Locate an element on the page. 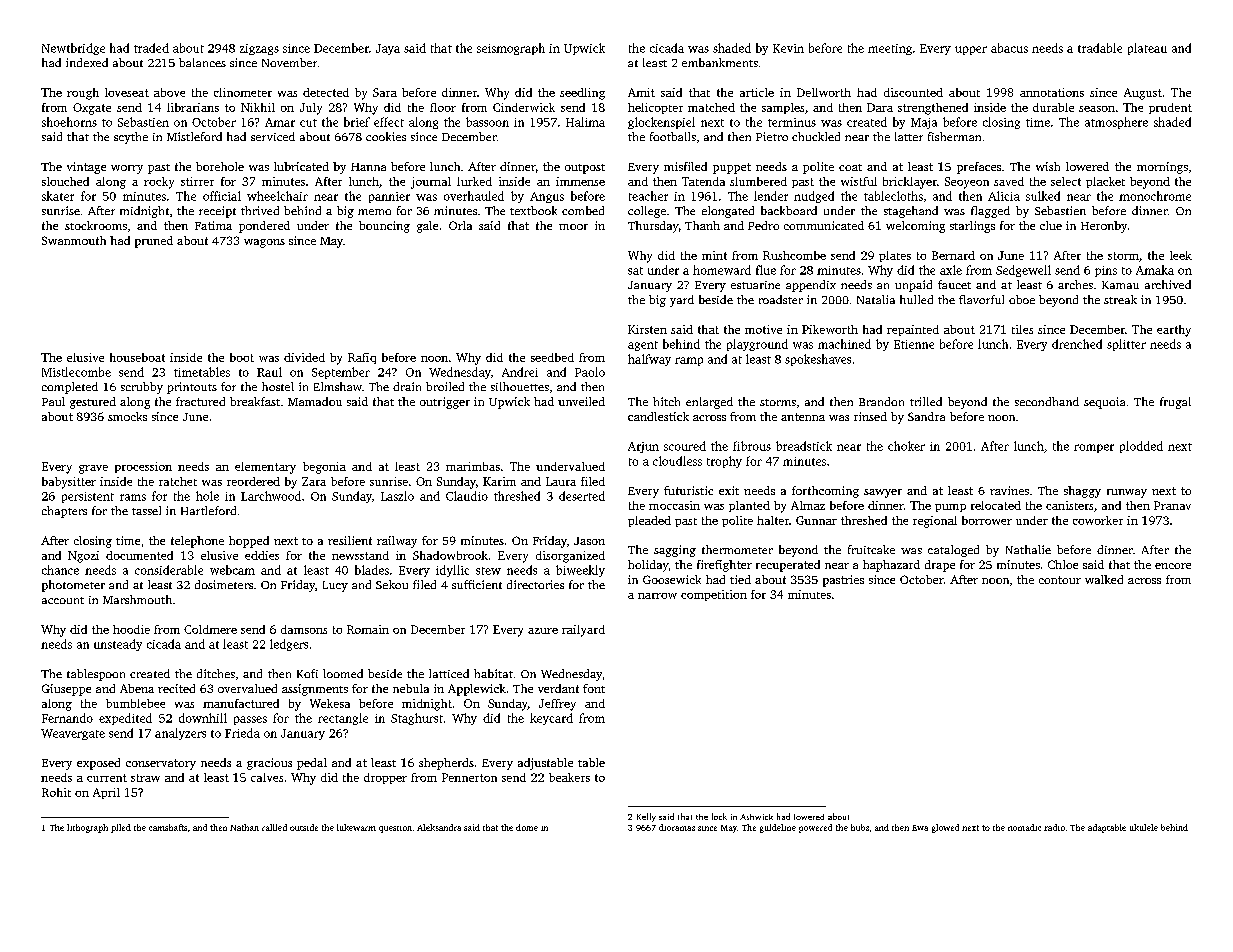  Jaya is located at coordinates (388, 49).
